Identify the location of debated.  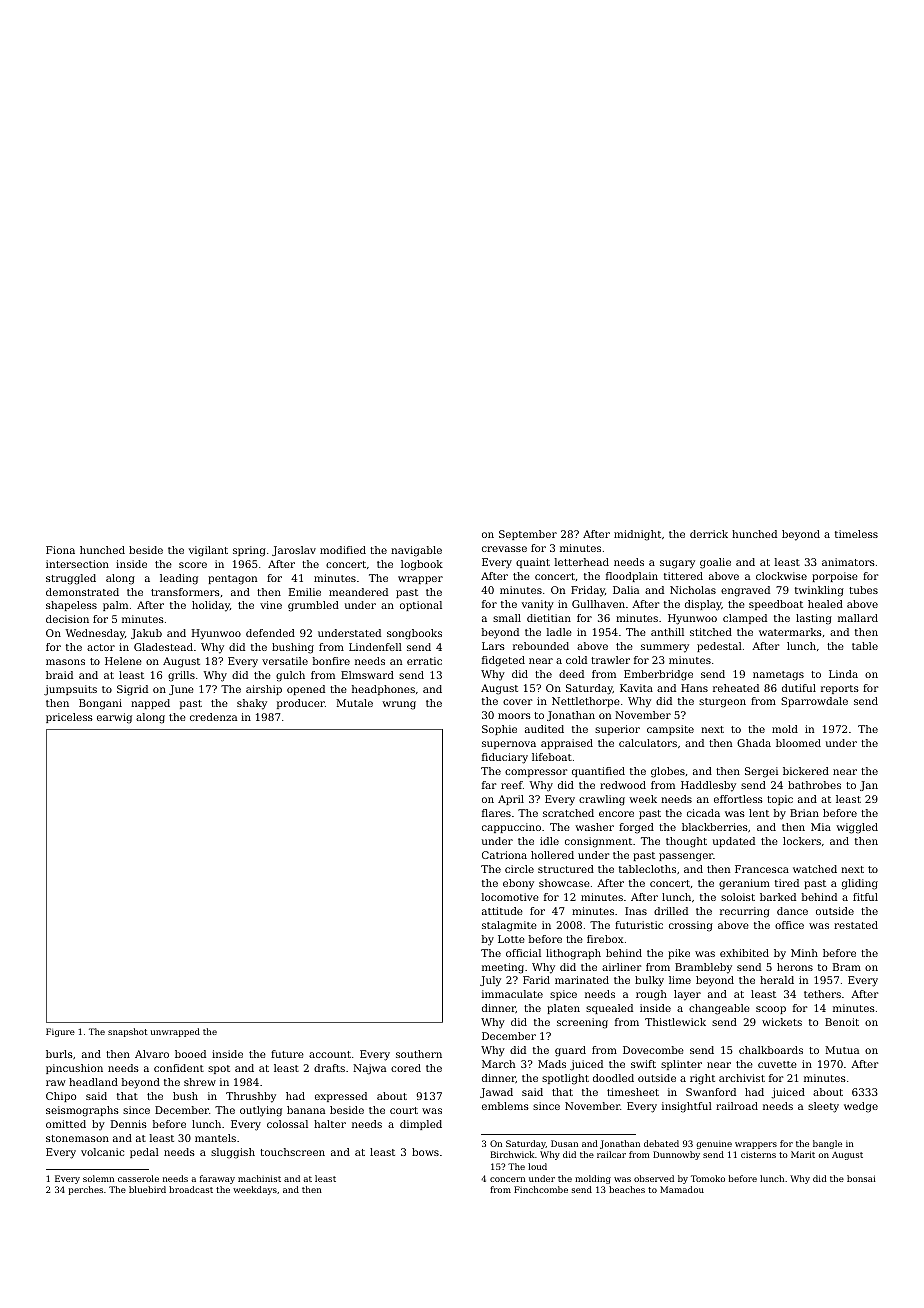
(661, 1143).
